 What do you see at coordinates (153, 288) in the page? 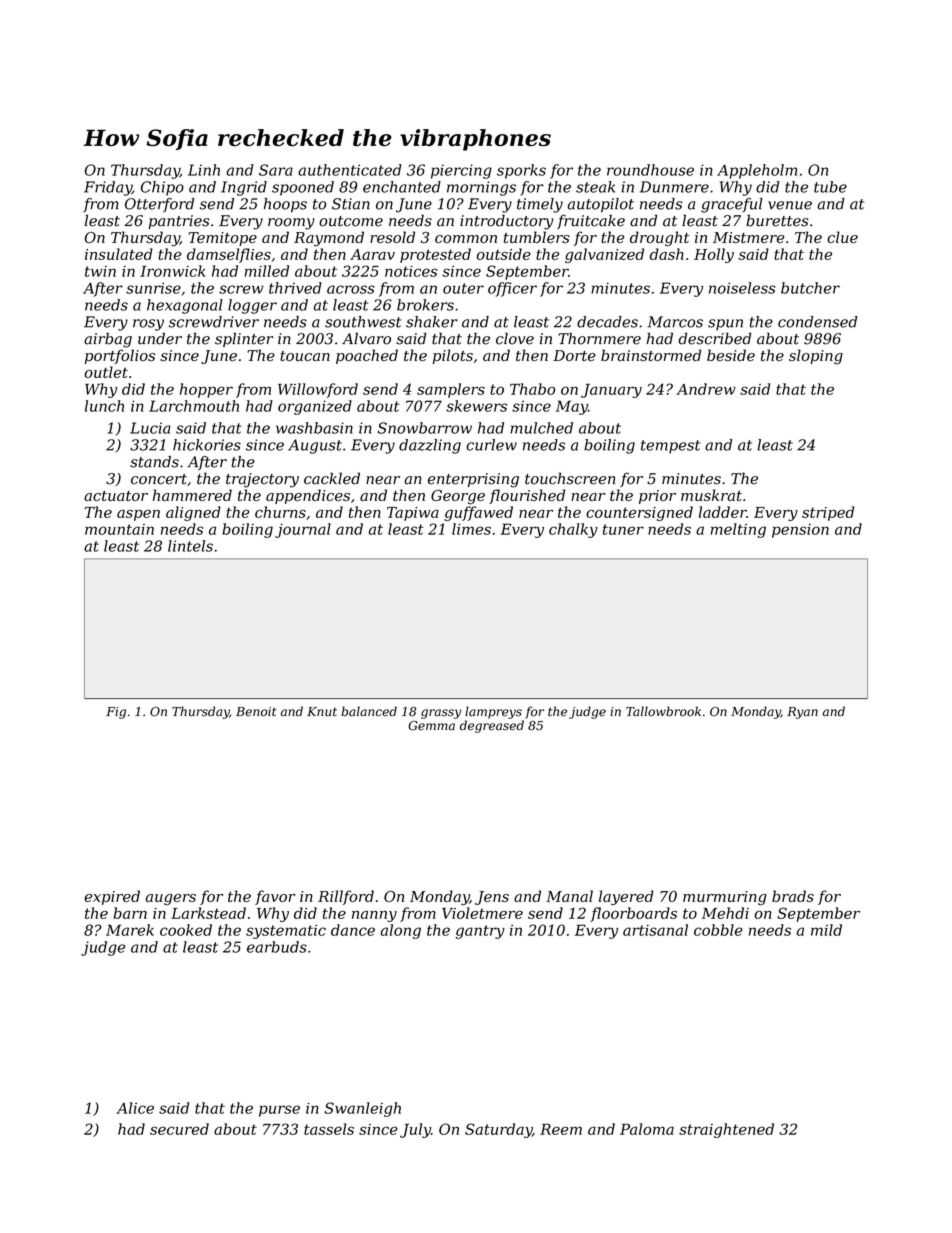
I see `sunrise` at bounding box center [153, 288].
